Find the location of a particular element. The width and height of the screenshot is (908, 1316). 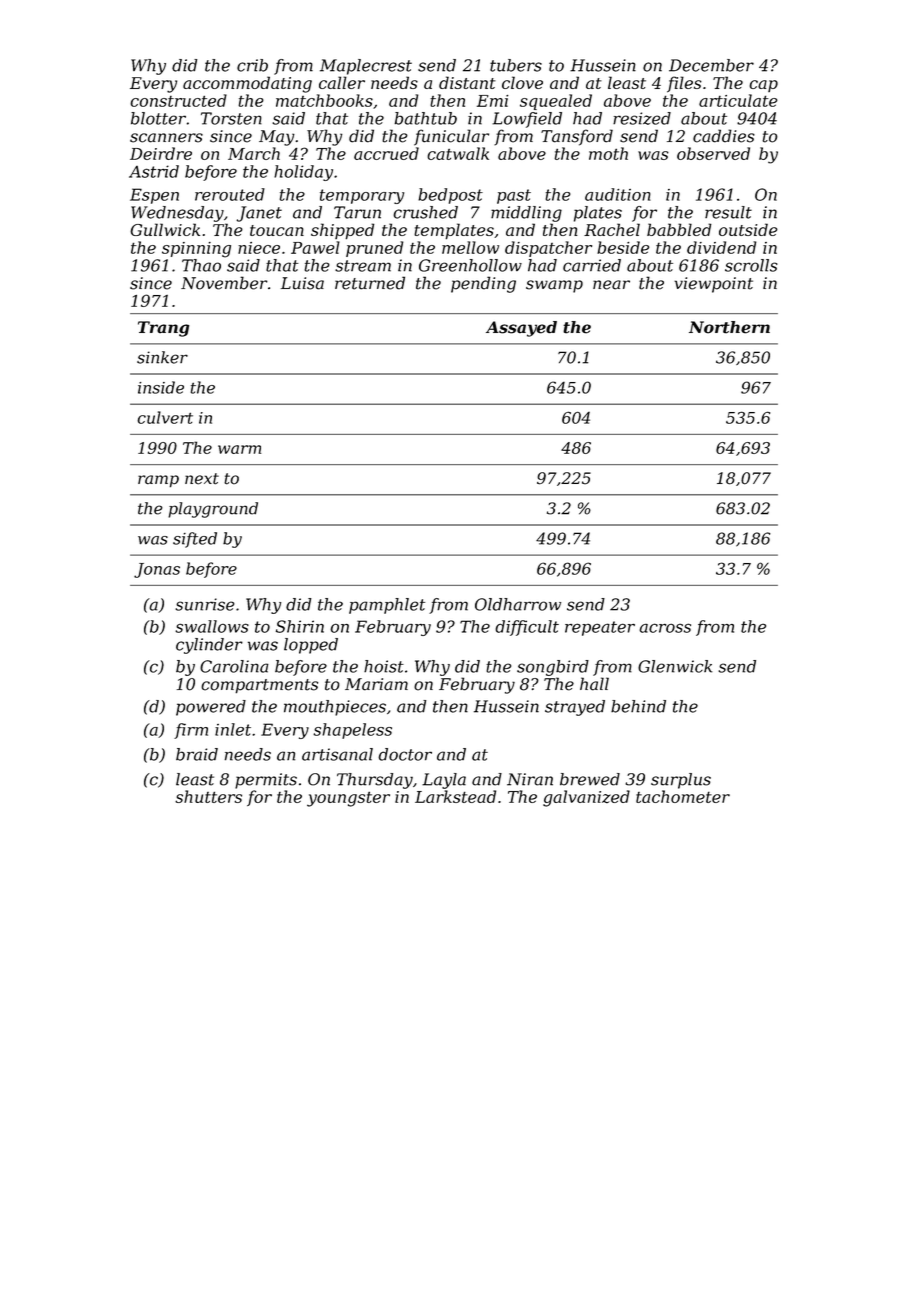

Maplecrest is located at coordinates (366, 67).
